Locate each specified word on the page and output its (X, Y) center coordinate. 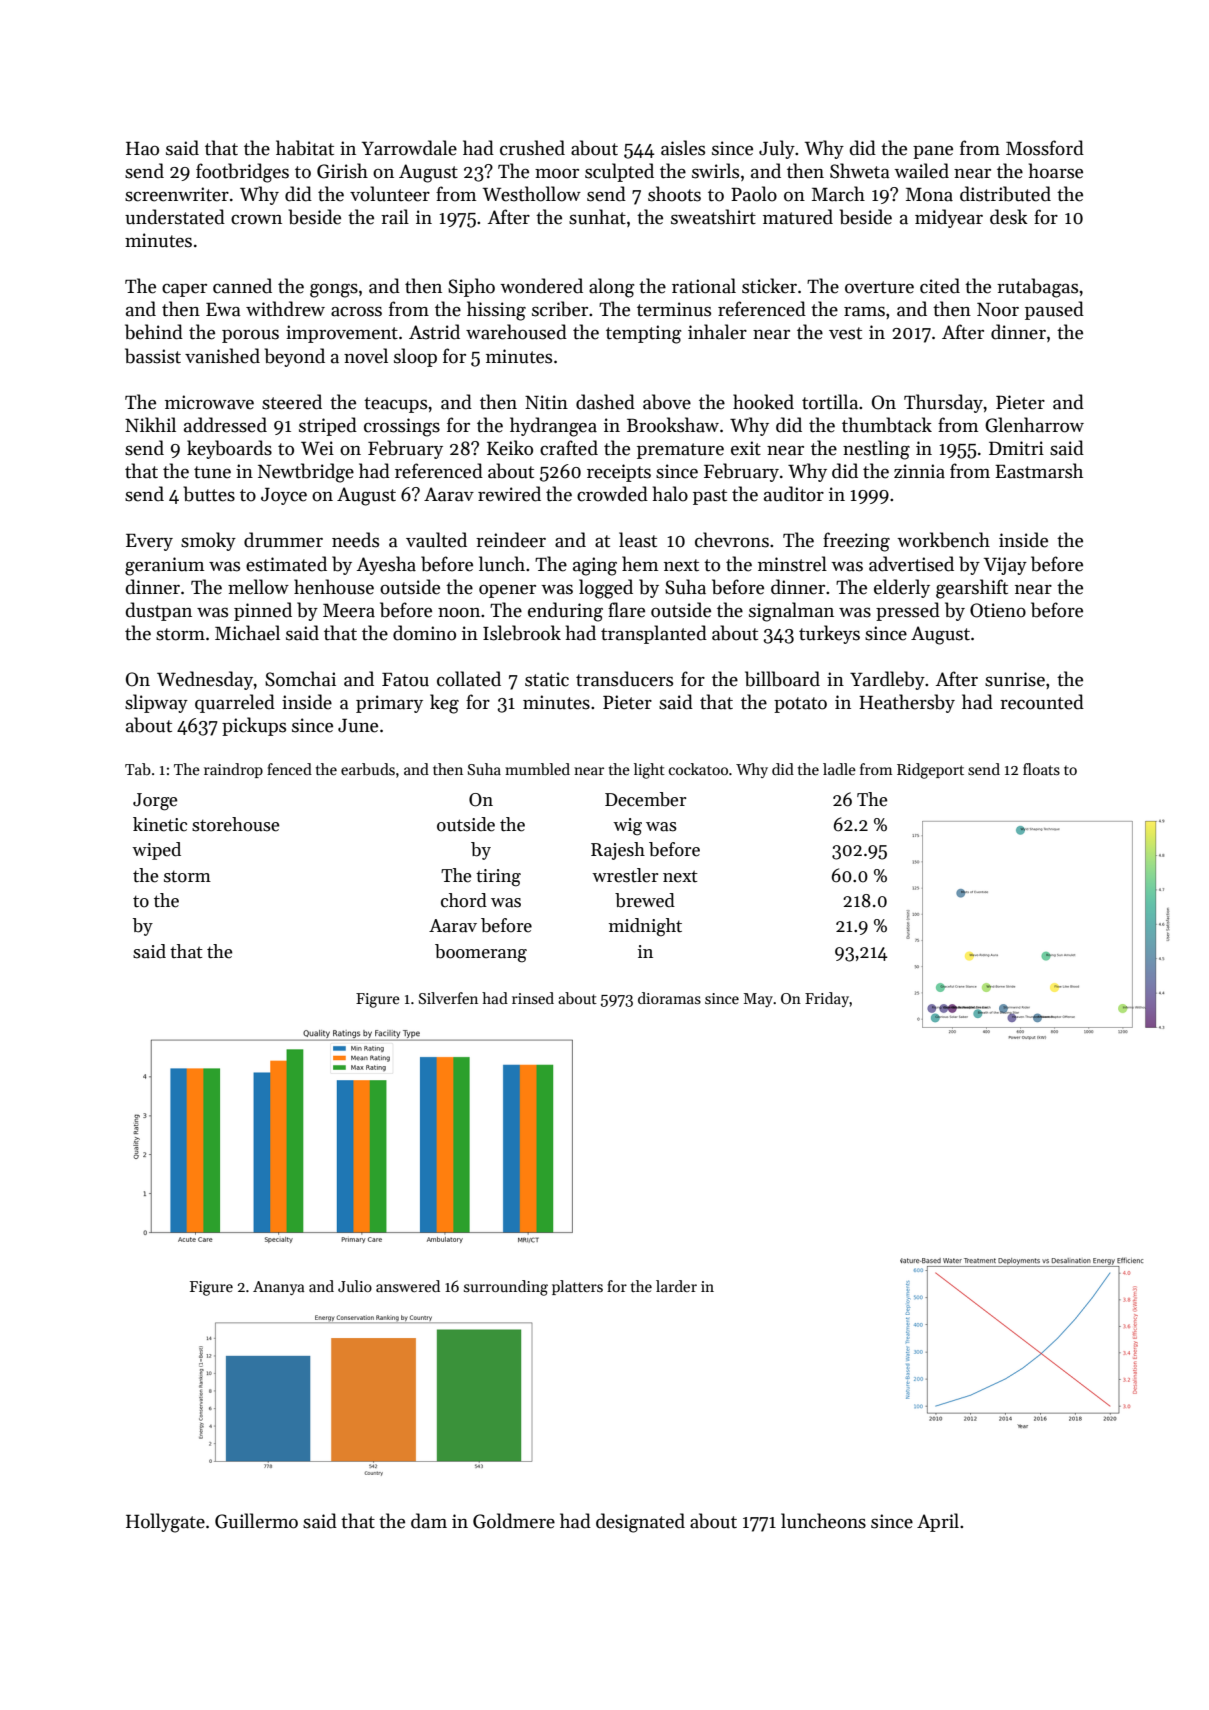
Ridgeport (930, 771)
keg (444, 704)
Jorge (155, 802)
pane (933, 152)
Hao (142, 149)
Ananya (279, 1288)
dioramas (669, 998)
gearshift (972, 589)
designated (640, 1523)
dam (429, 1521)
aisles (683, 148)
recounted (1042, 702)
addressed (225, 425)
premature (680, 451)
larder (676, 1286)
